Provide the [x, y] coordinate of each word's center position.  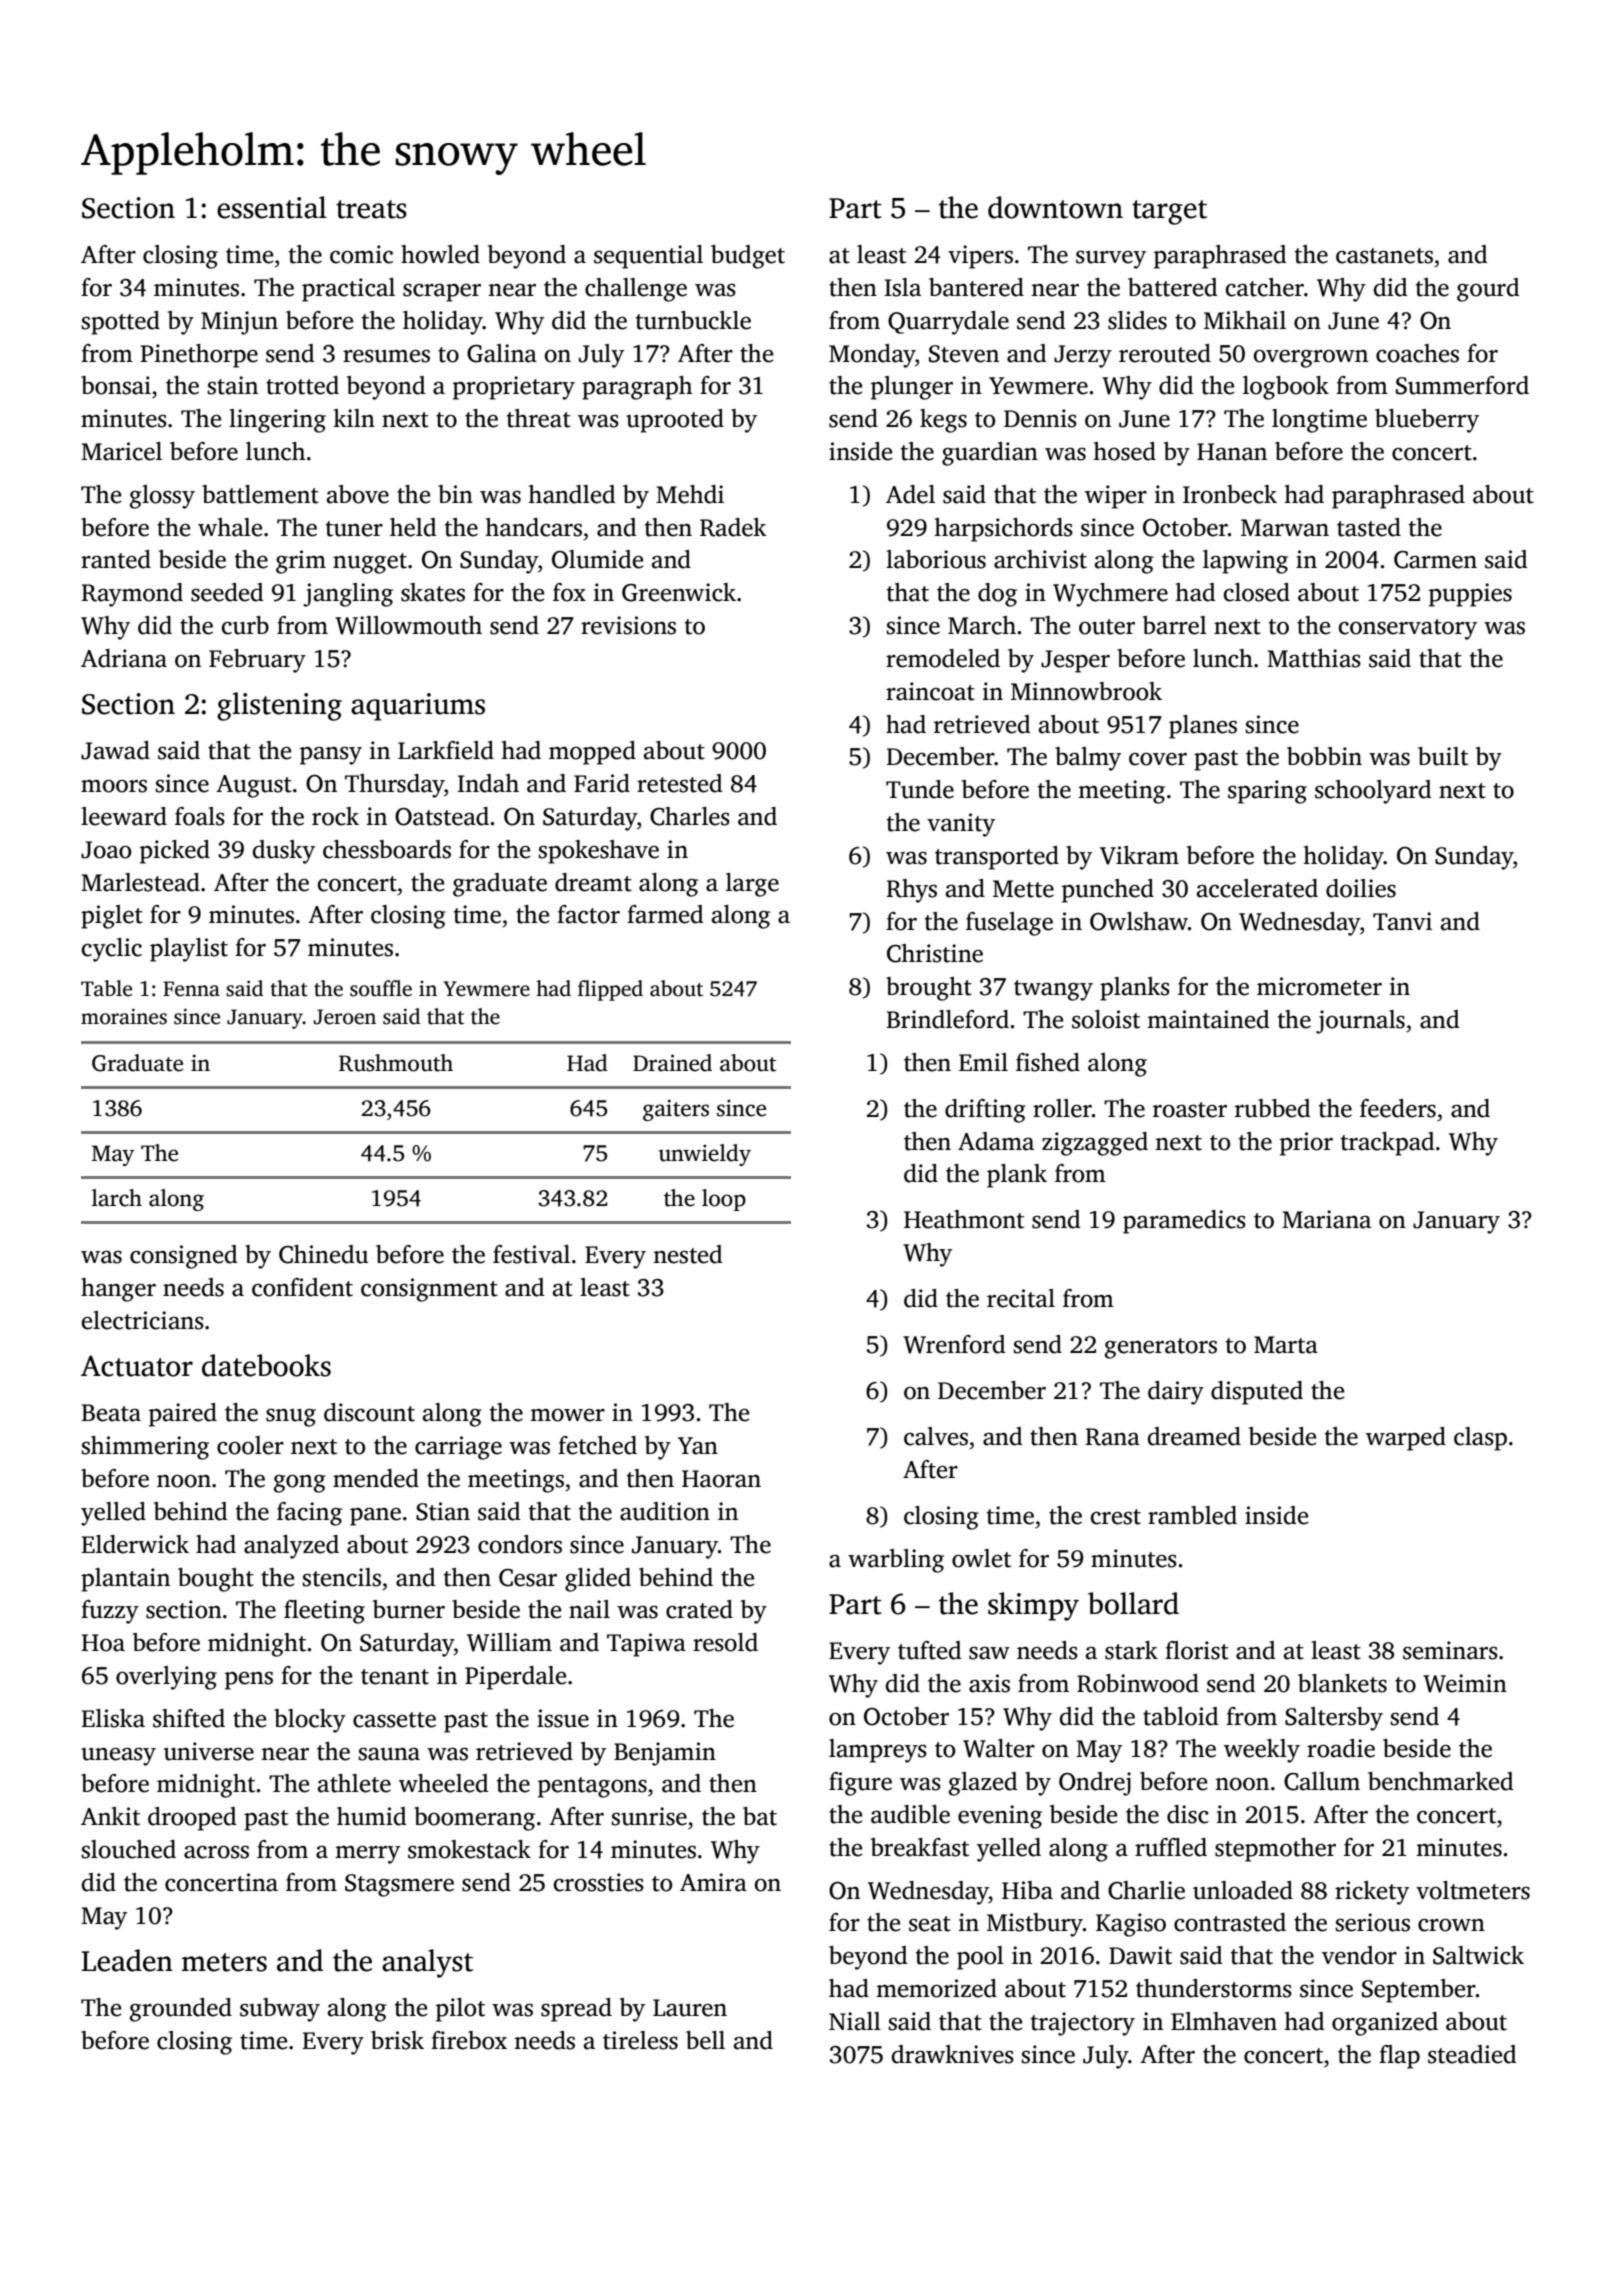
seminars [1450, 1650]
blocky [310, 1721]
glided [598, 1580]
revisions [628, 625]
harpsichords [1003, 530]
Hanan [1232, 452]
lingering [277, 421]
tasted [1369, 527]
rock [335, 816]
